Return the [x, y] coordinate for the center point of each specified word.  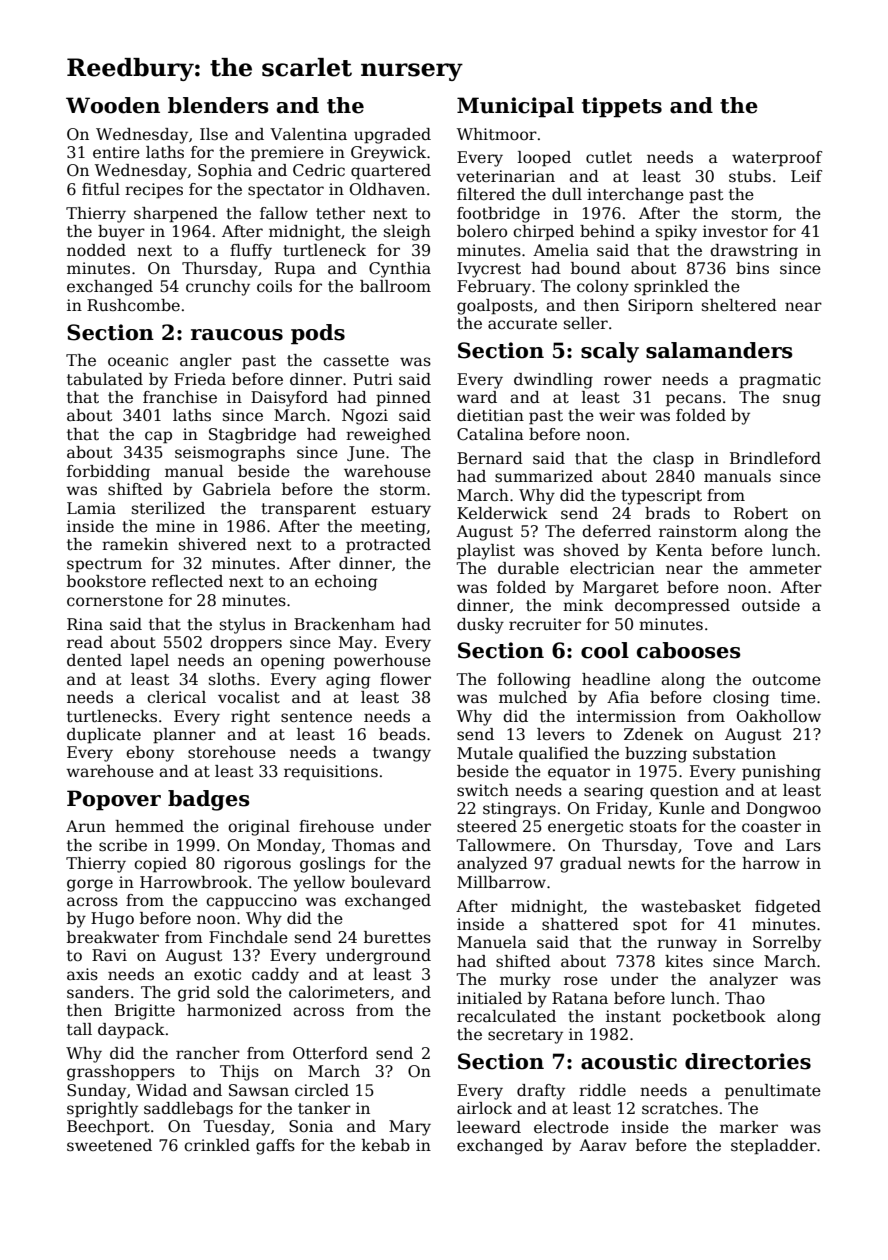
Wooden [113, 105]
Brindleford [775, 458]
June [366, 453]
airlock [484, 1108]
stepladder [774, 1147]
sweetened [109, 1145]
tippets [622, 107]
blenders [218, 105]
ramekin [135, 544]
